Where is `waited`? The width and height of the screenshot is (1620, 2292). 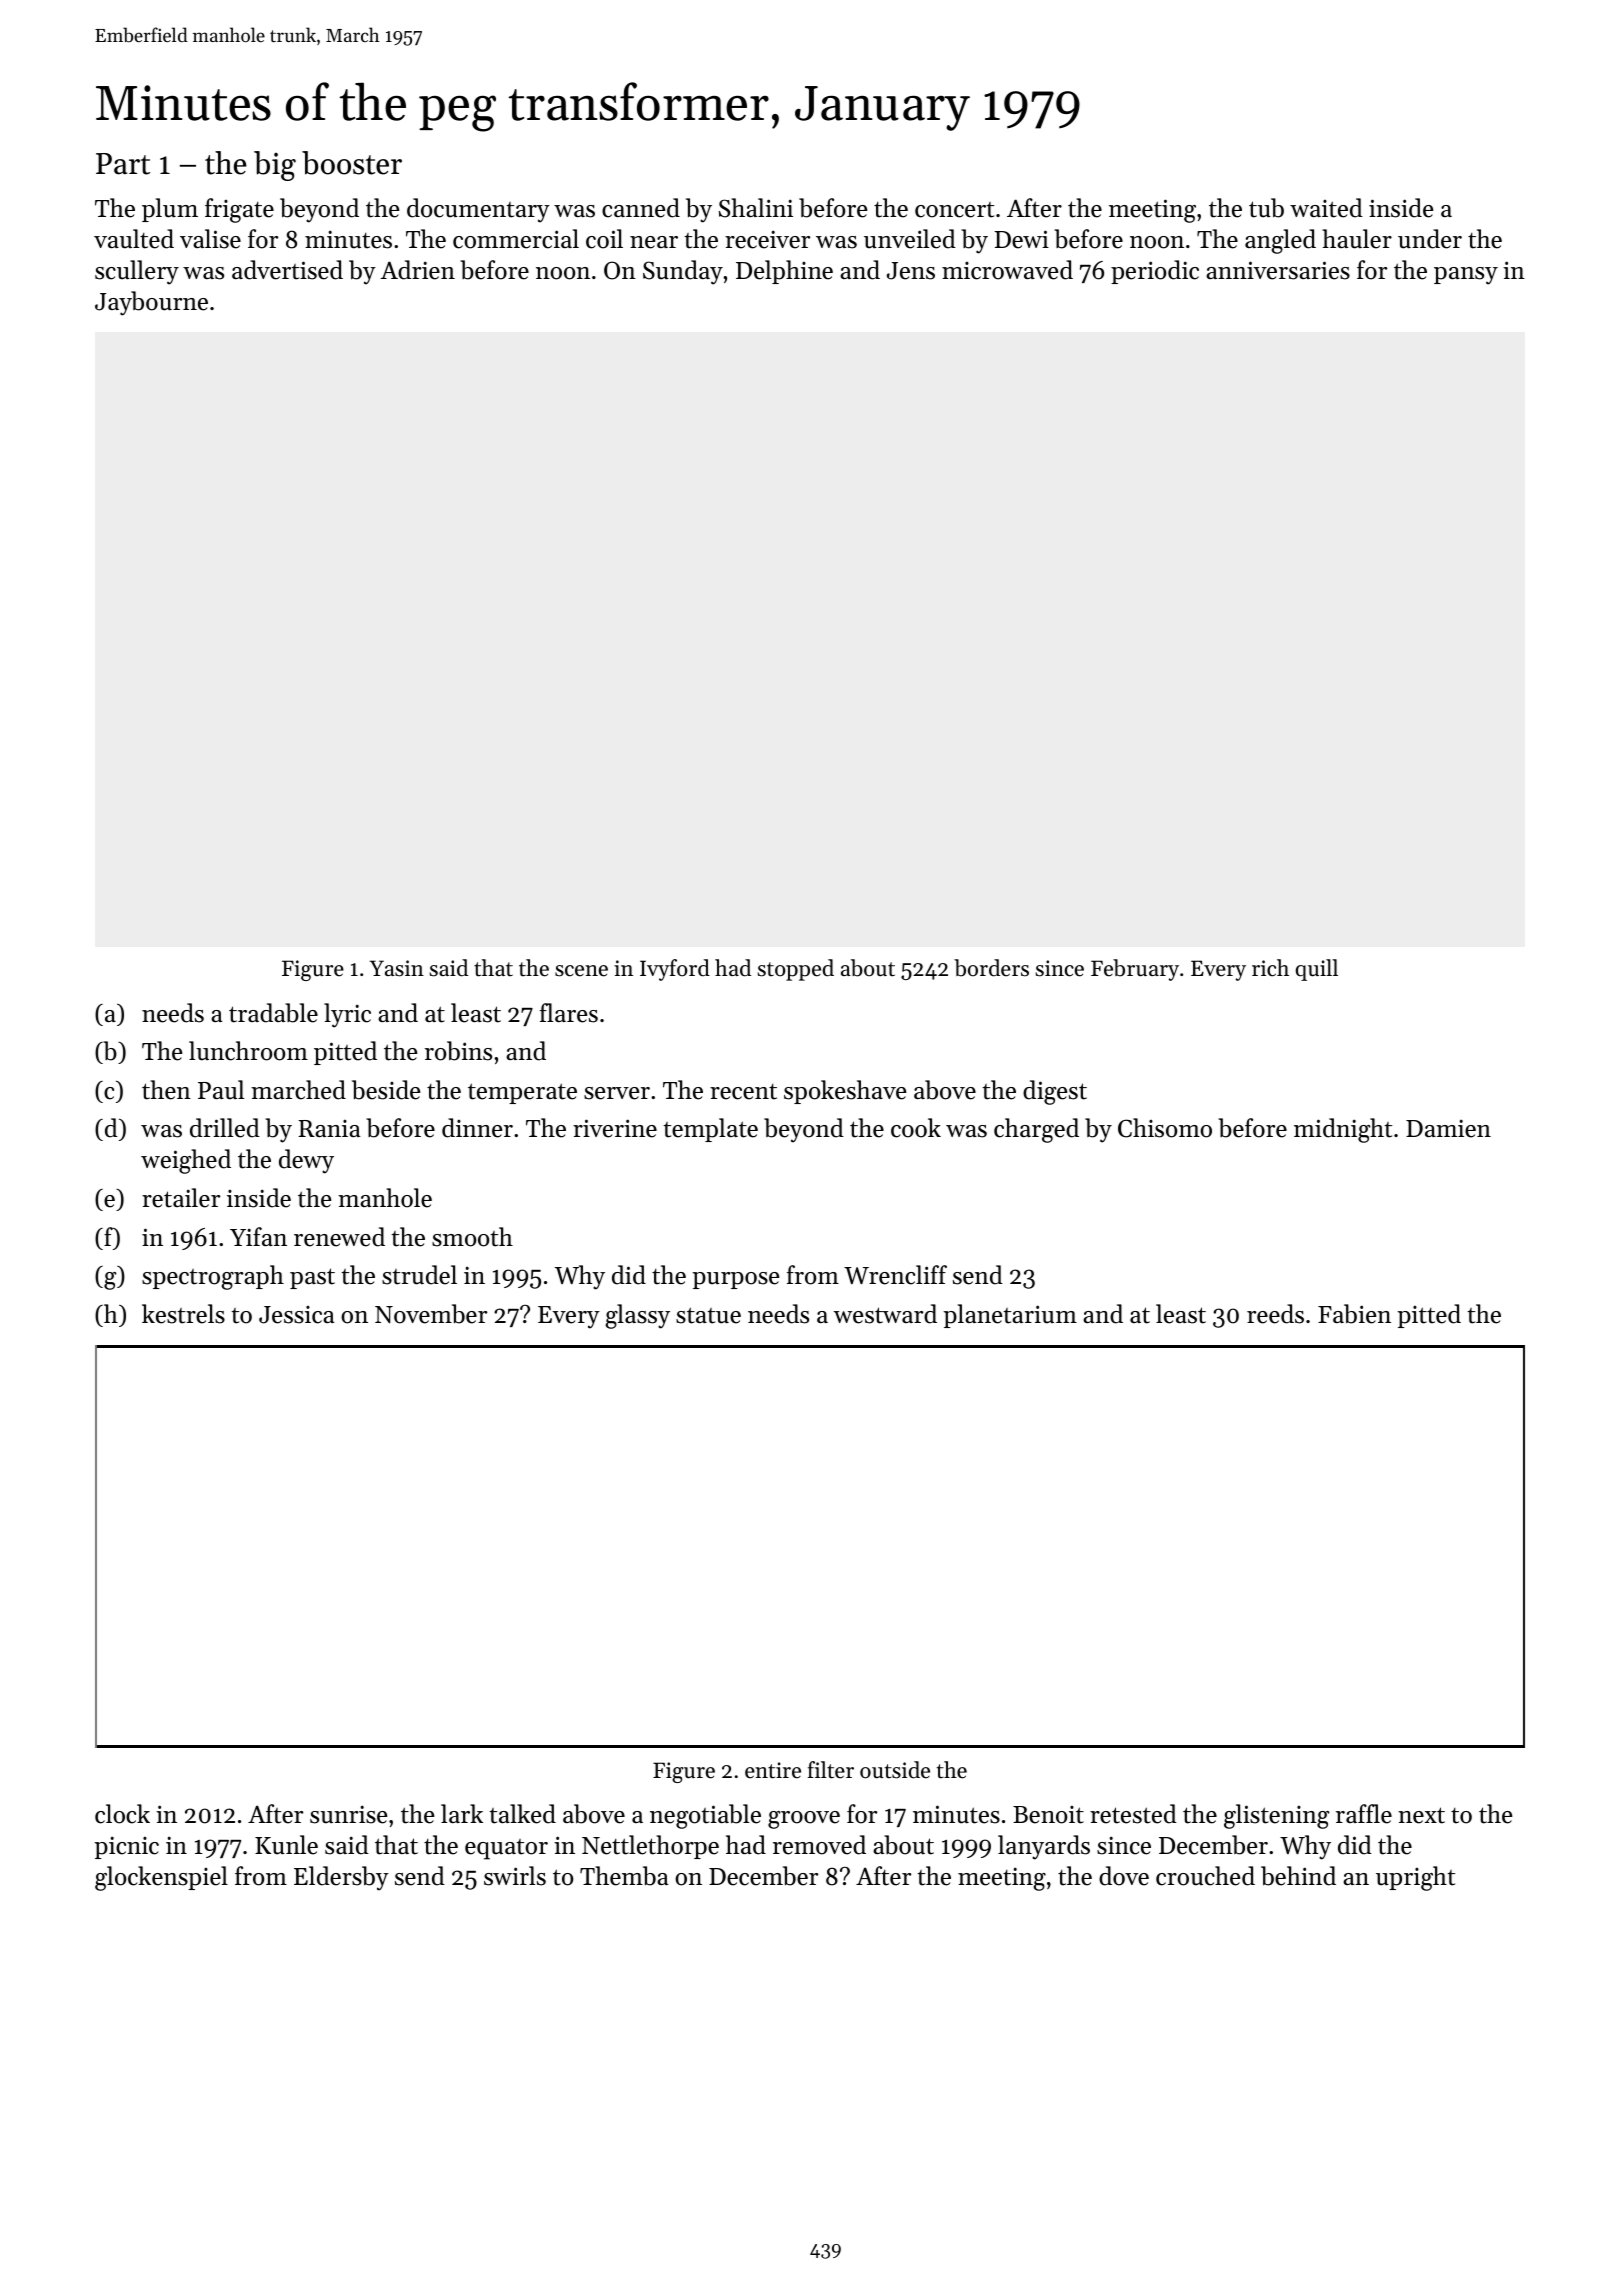
waited is located at coordinates (1326, 208).
